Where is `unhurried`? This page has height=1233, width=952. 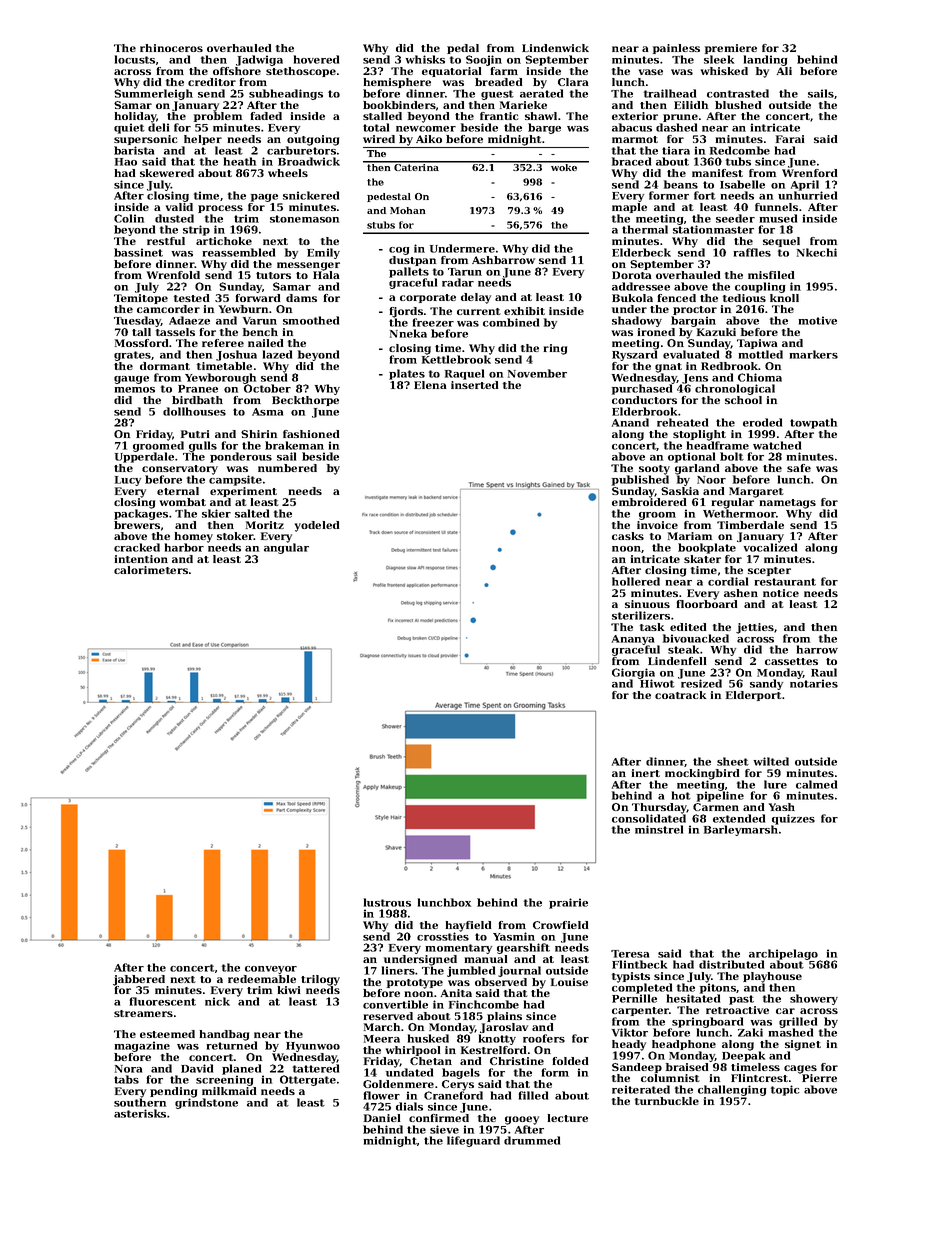 unhurried is located at coordinates (807, 195).
